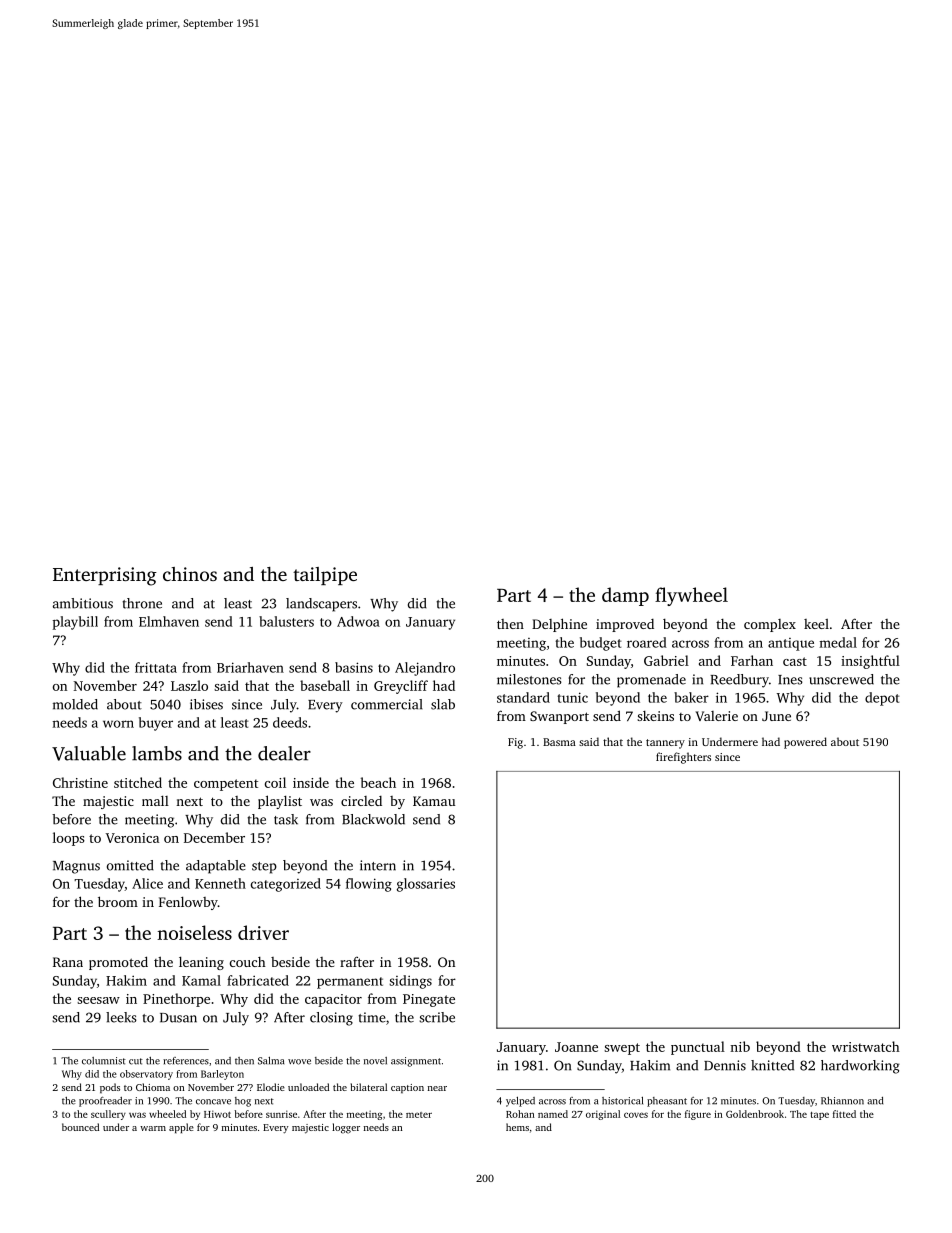 The height and width of the page is (1233, 952). Describe the element at coordinates (248, 962) in the page. I see `couch` at that location.
